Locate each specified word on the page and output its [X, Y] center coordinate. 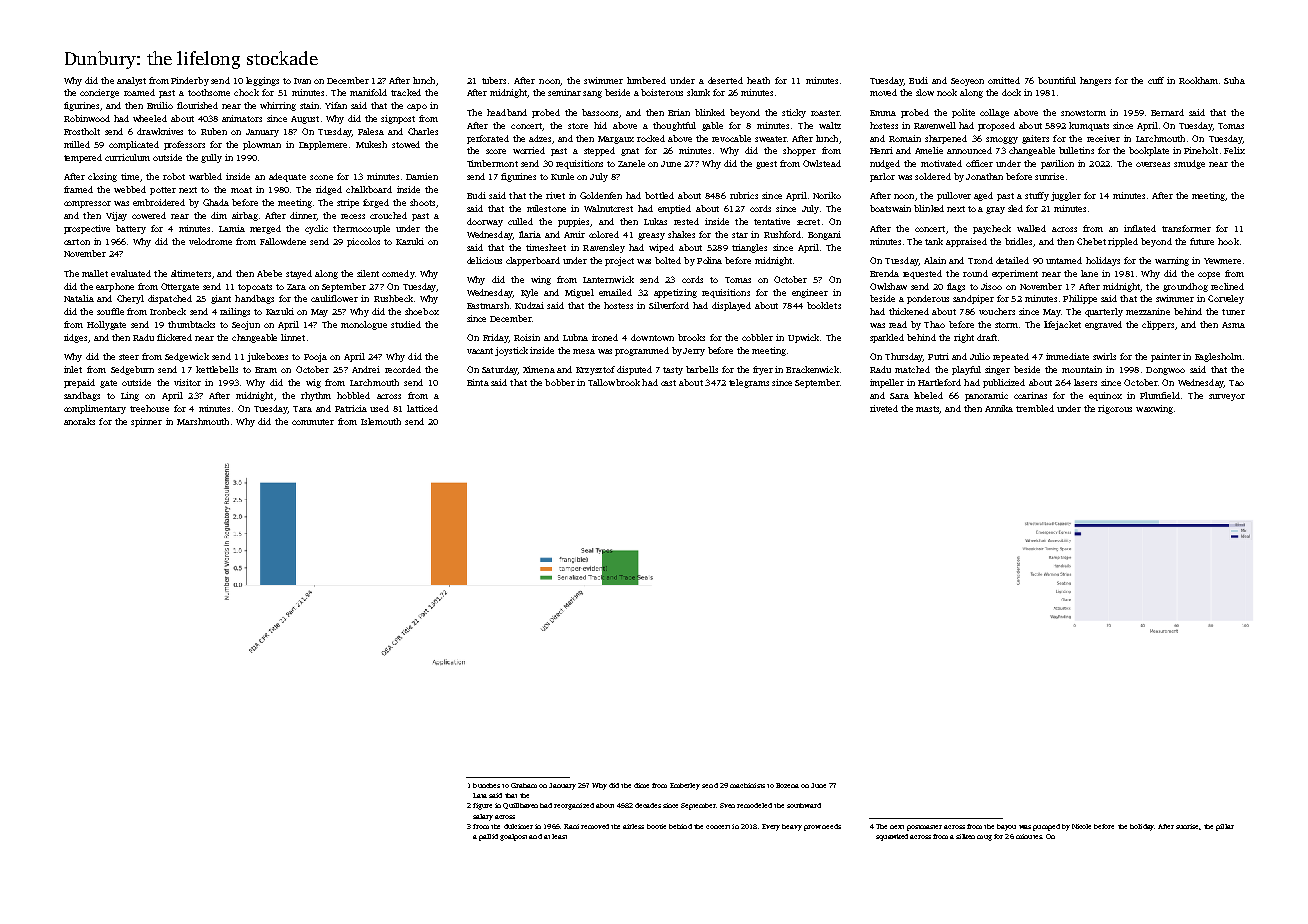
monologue [364, 325]
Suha [1234, 80]
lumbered [646, 80]
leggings [262, 81]
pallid [488, 837]
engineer [810, 293]
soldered [933, 176]
